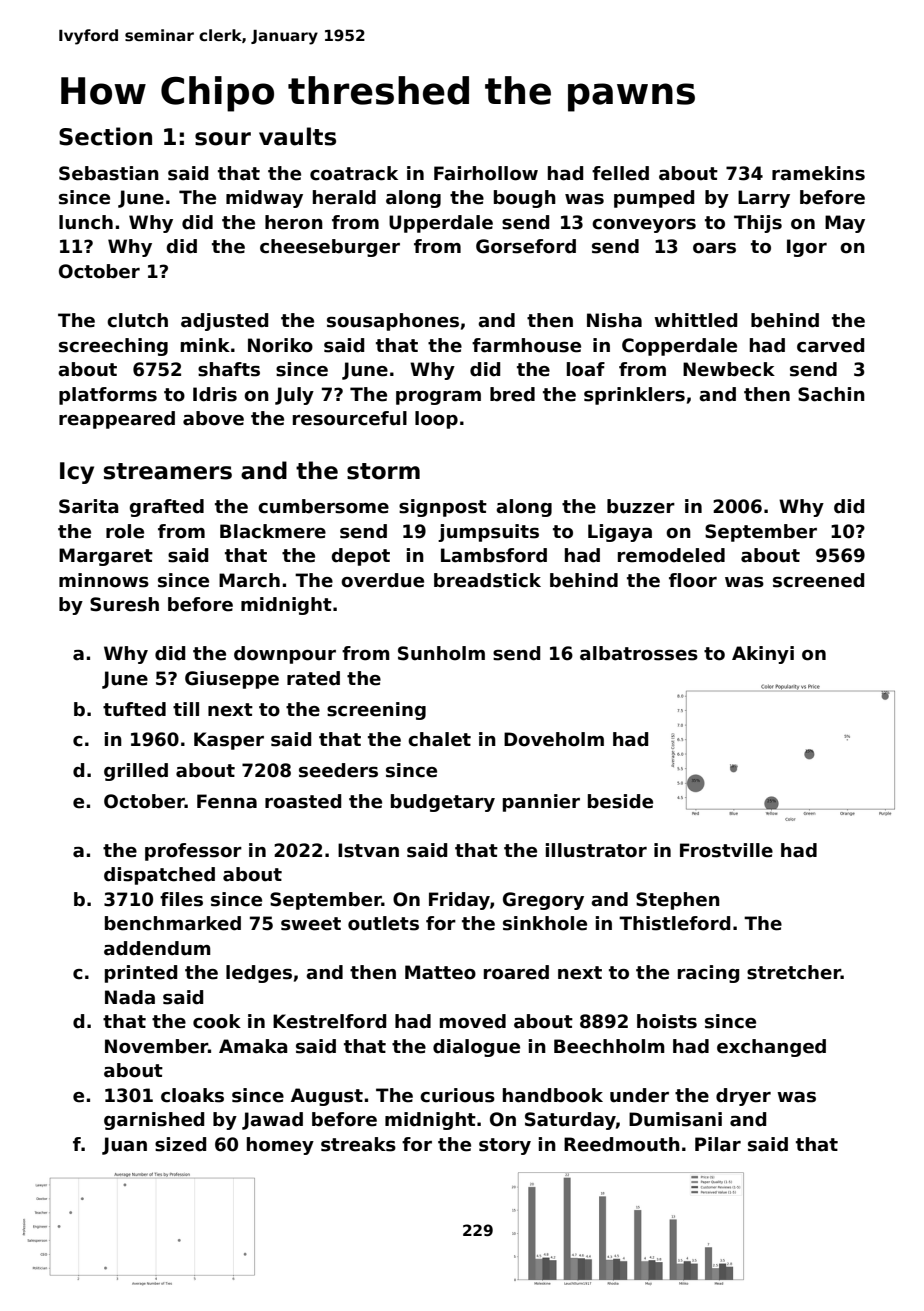 The width and height of the screenshot is (924, 1311). Describe the element at coordinates (678, 901) in the screenshot. I see `Stephen` at that location.
